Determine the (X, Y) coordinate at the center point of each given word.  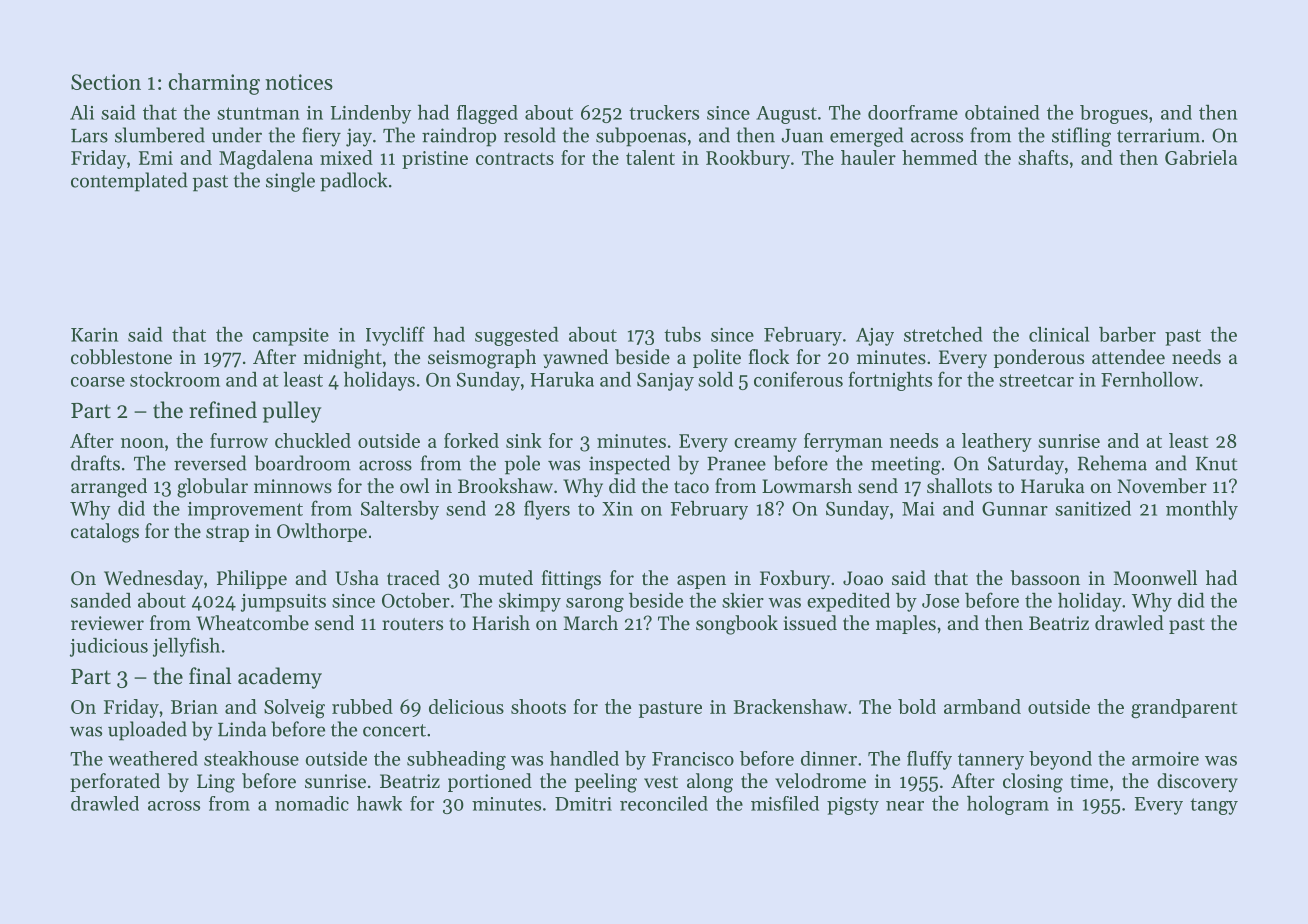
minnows (293, 486)
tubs (682, 334)
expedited (848, 602)
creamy (765, 445)
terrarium (1158, 135)
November (1162, 485)
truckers (664, 112)
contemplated (129, 182)
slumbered (160, 135)
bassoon (1045, 578)
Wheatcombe (252, 623)
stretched (943, 334)
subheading (456, 760)
